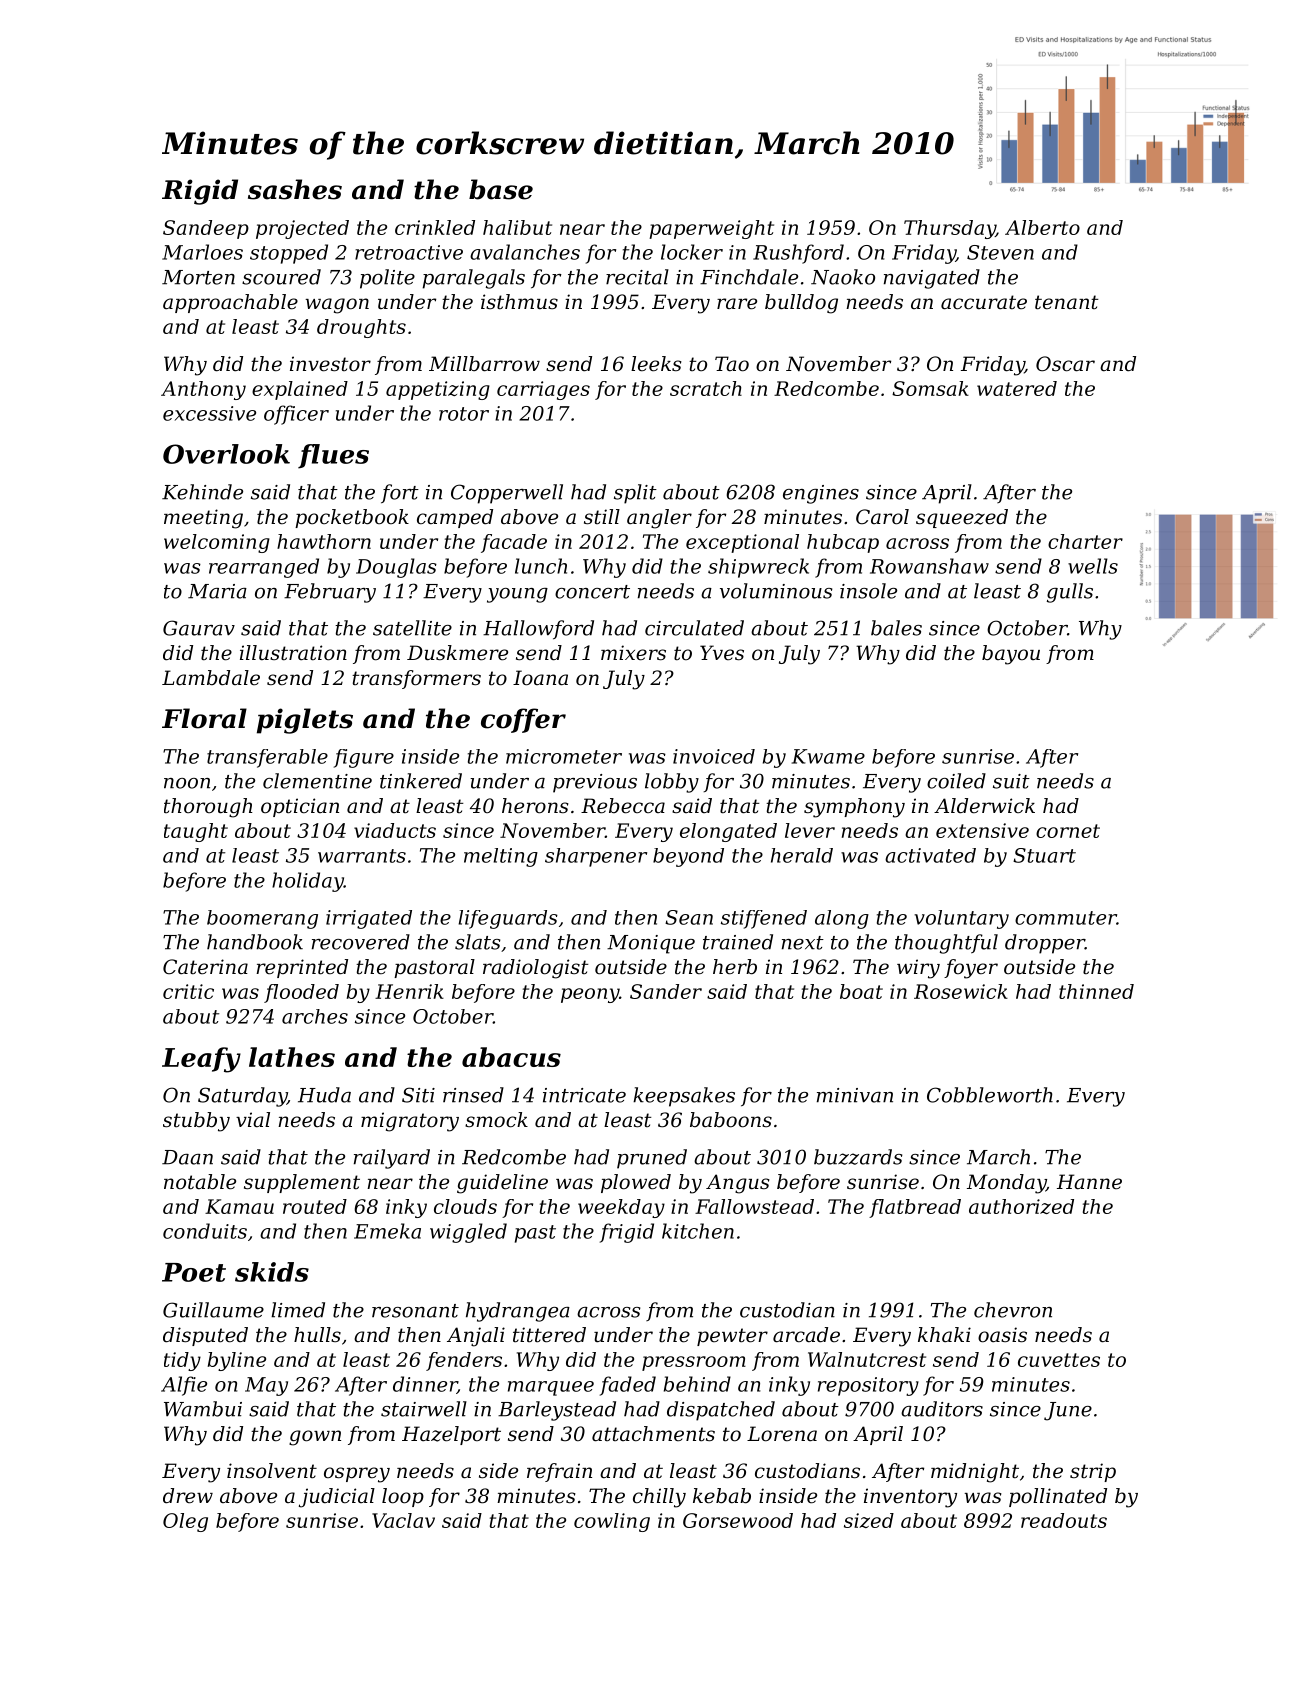 The width and height of the screenshot is (1301, 1683). Describe the element at coordinates (728, 832) in the screenshot. I see `elongated` at that location.
